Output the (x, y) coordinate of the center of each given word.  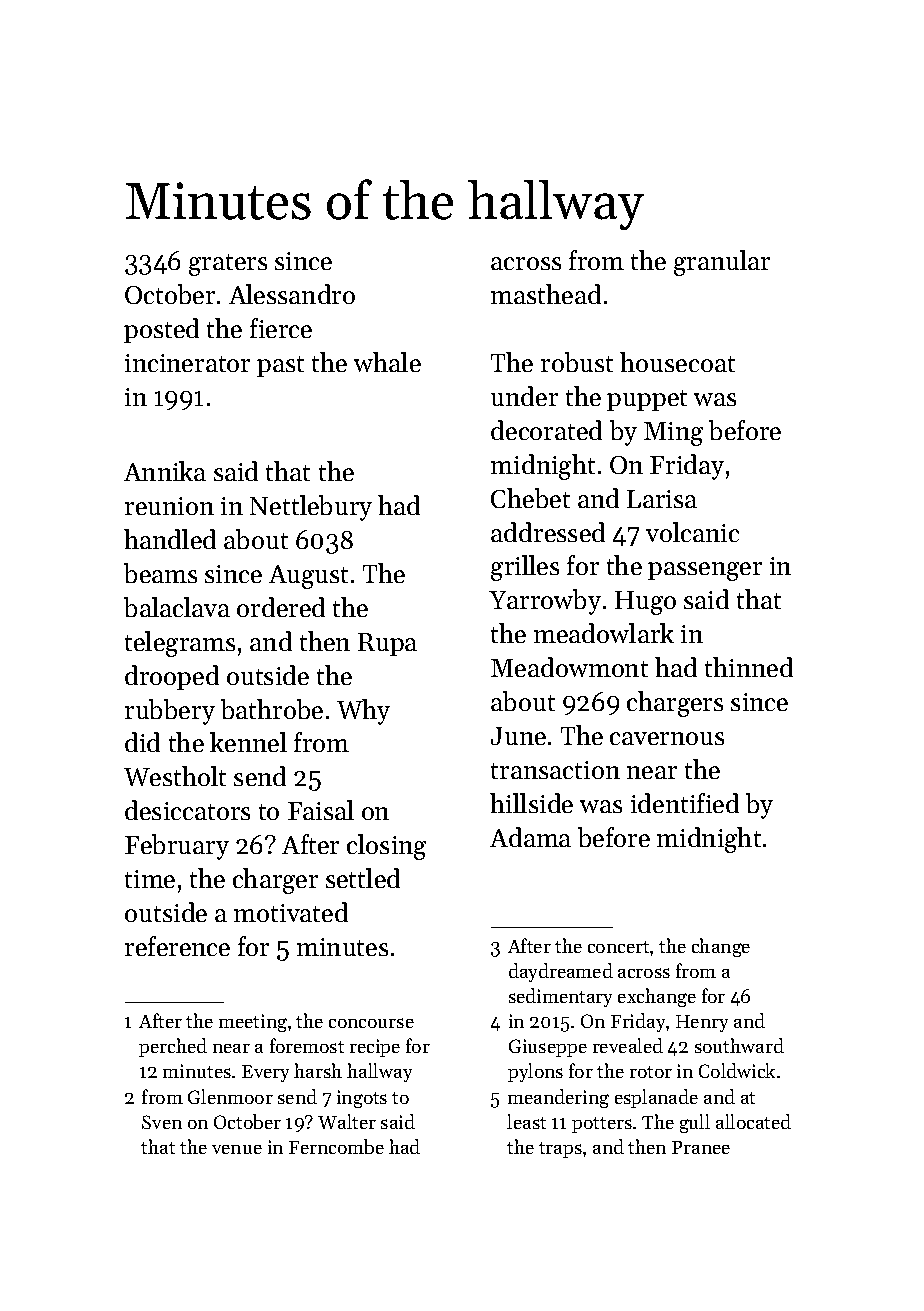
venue (237, 1149)
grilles (525, 568)
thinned (749, 667)
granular (722, 263)
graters (228, 265)
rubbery (170, 712)
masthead (546, 294)
